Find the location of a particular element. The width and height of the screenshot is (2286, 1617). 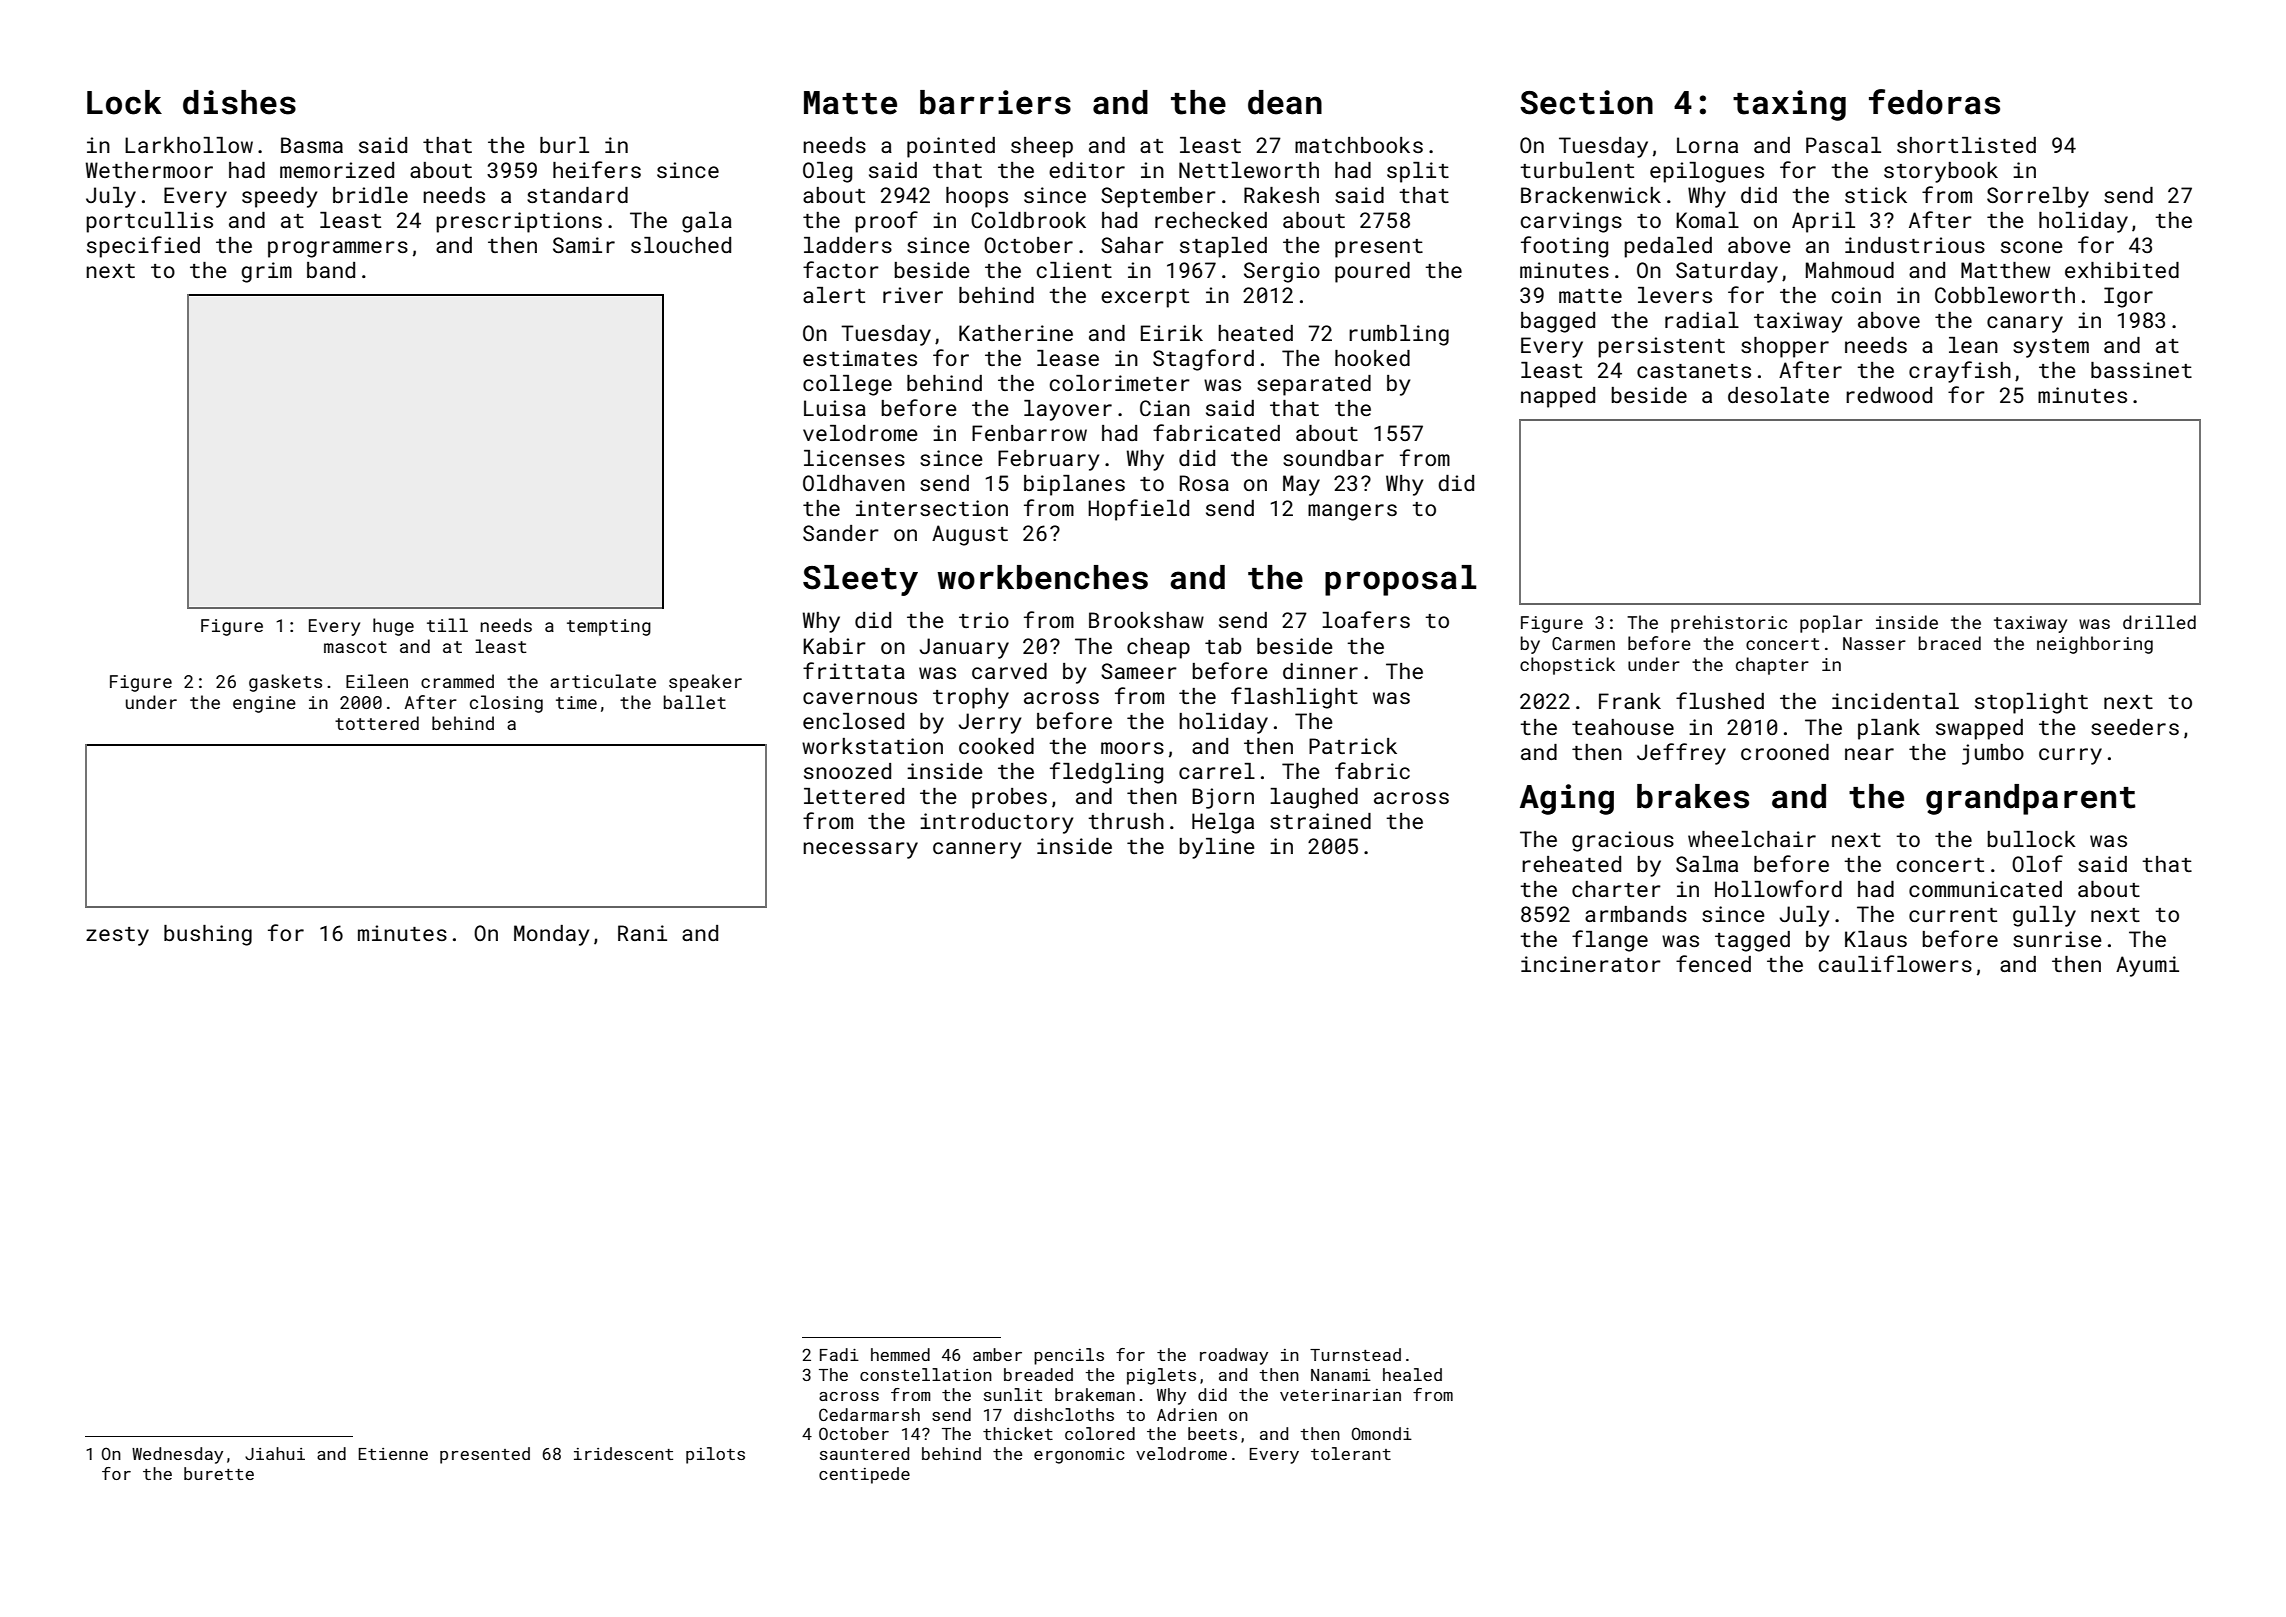

Turnstead is located at coordinates (1355, 1354).
